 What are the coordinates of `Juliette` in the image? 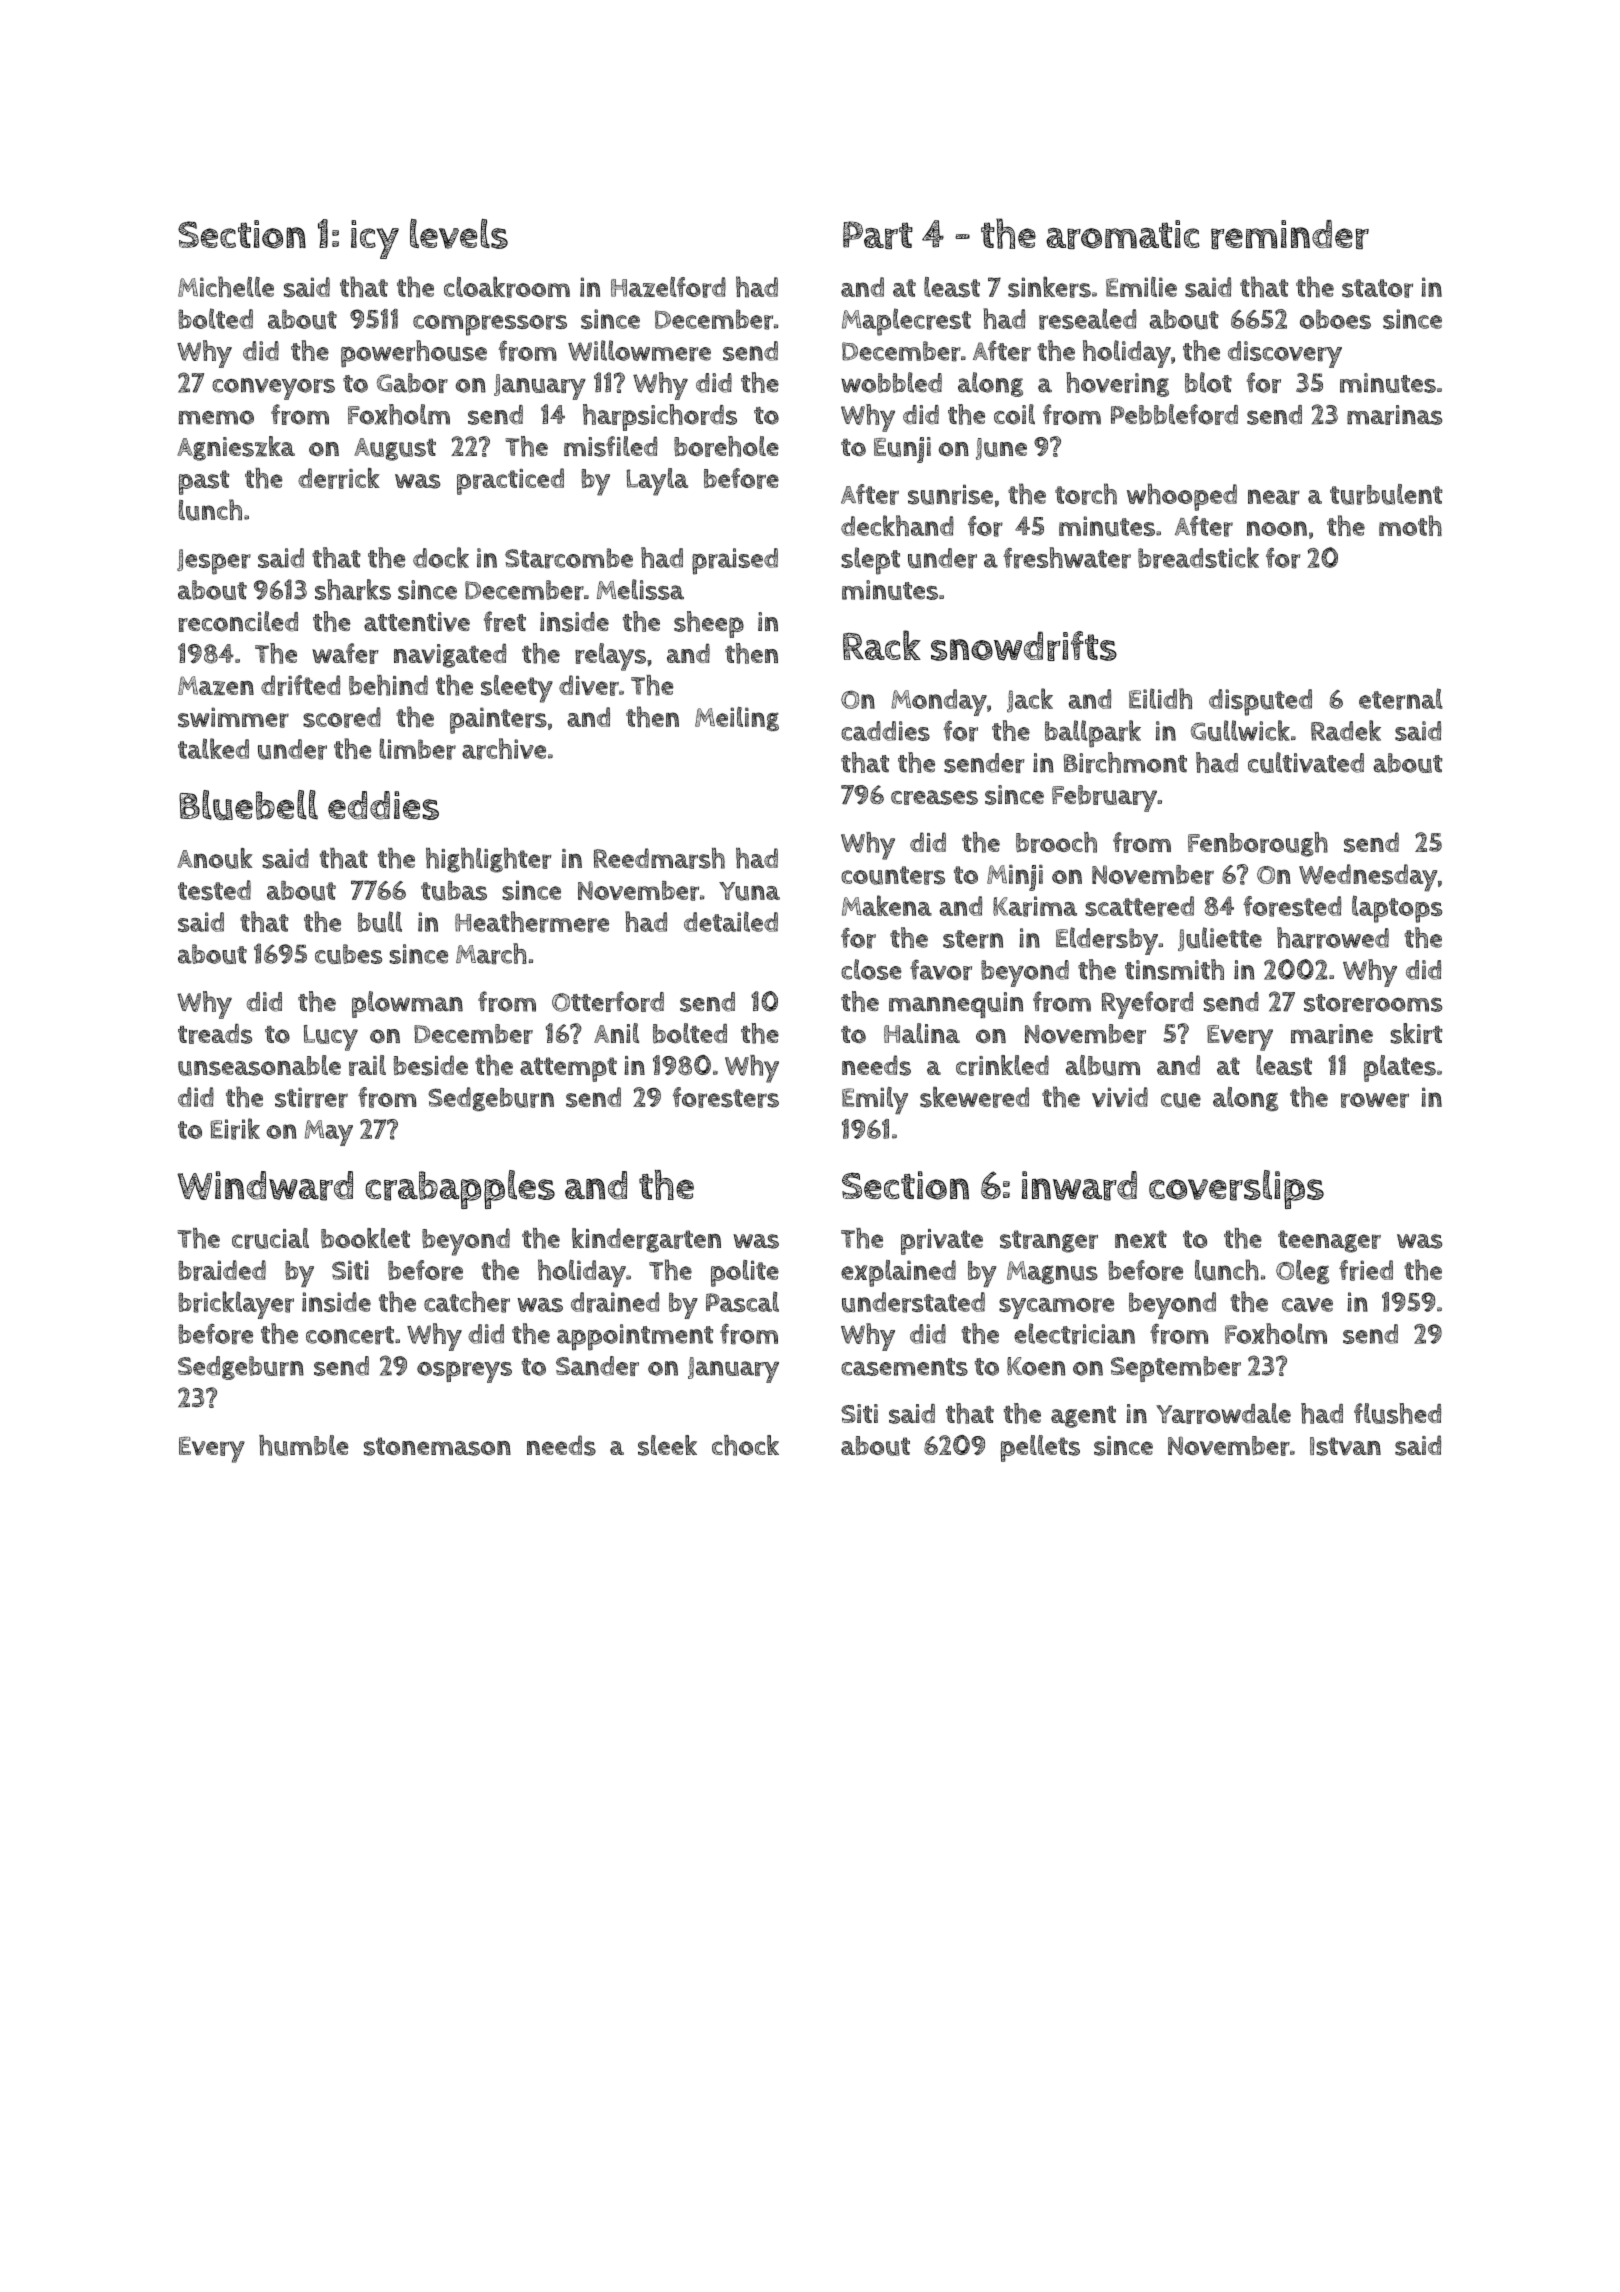 It's located at (1220, 939).
